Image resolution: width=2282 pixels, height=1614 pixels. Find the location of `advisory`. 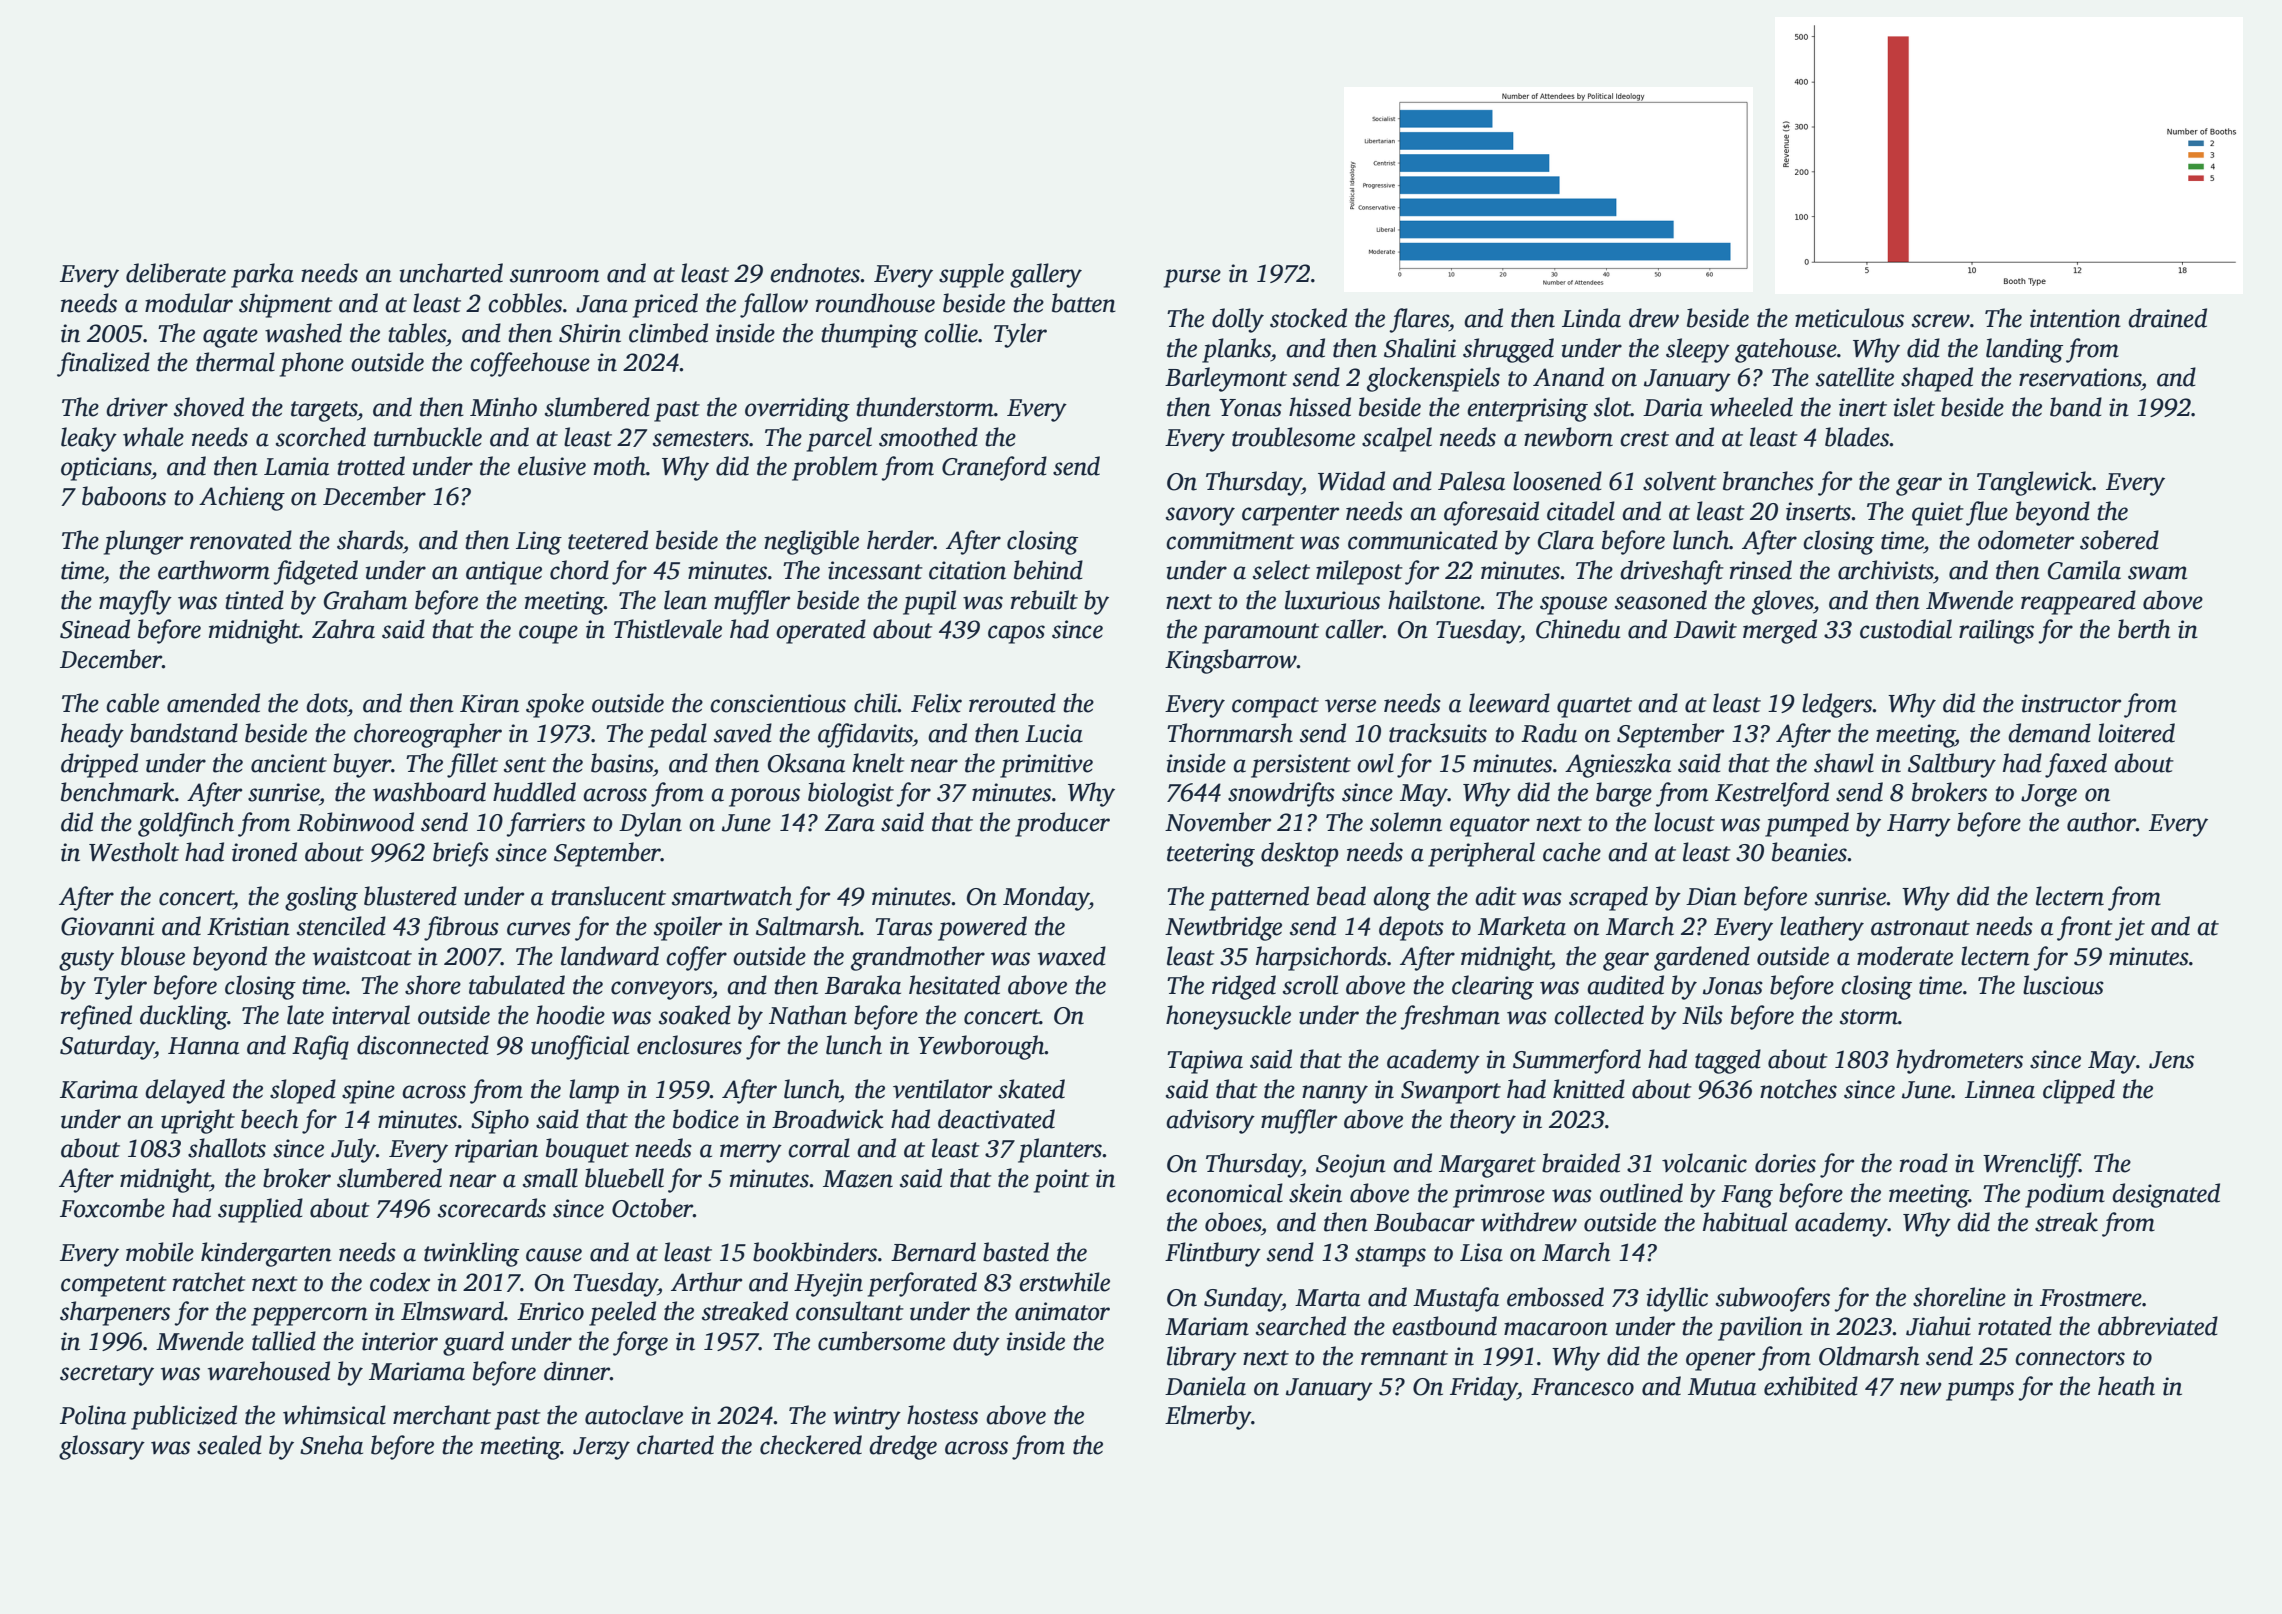

advisory is located at coordinates (1210, 1121).
